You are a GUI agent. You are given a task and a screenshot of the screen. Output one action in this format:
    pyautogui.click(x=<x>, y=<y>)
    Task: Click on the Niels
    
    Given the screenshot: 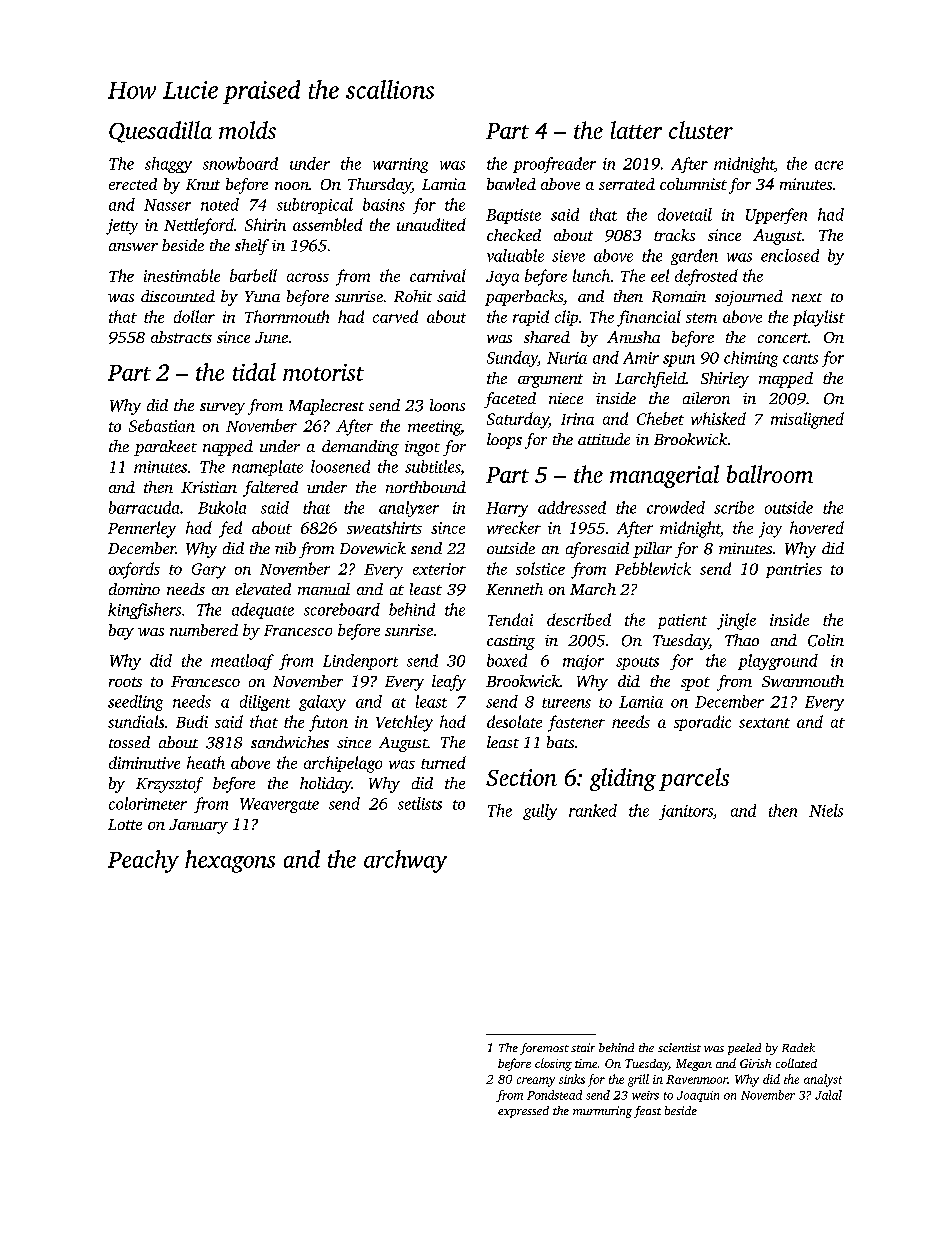 What is the action you would take?
    pyautogui.click(x=826, y=810)
